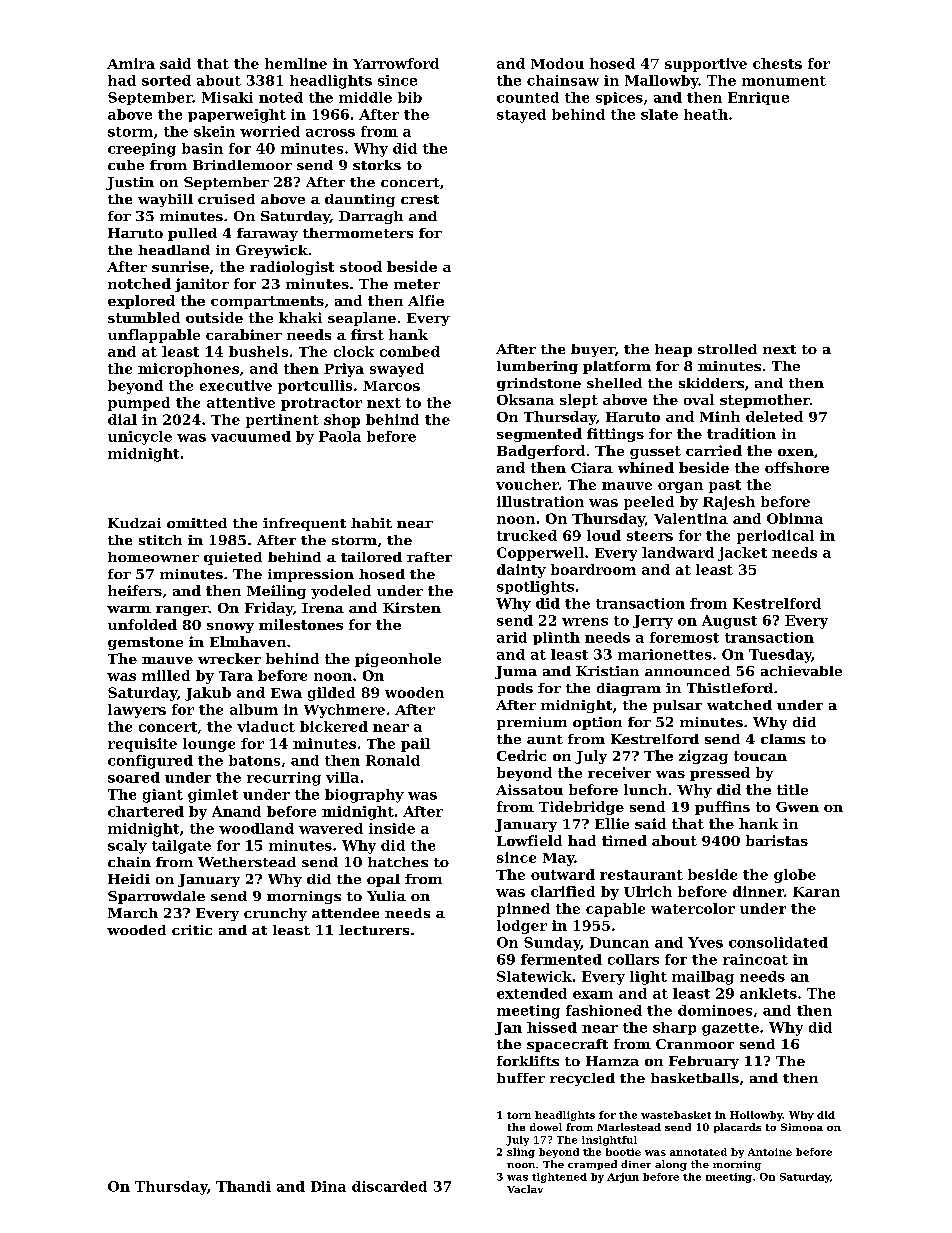 The image size is (952, 1233). Describe the element at coordinates (371, 557) in the document. I see `tailored` at that location.
